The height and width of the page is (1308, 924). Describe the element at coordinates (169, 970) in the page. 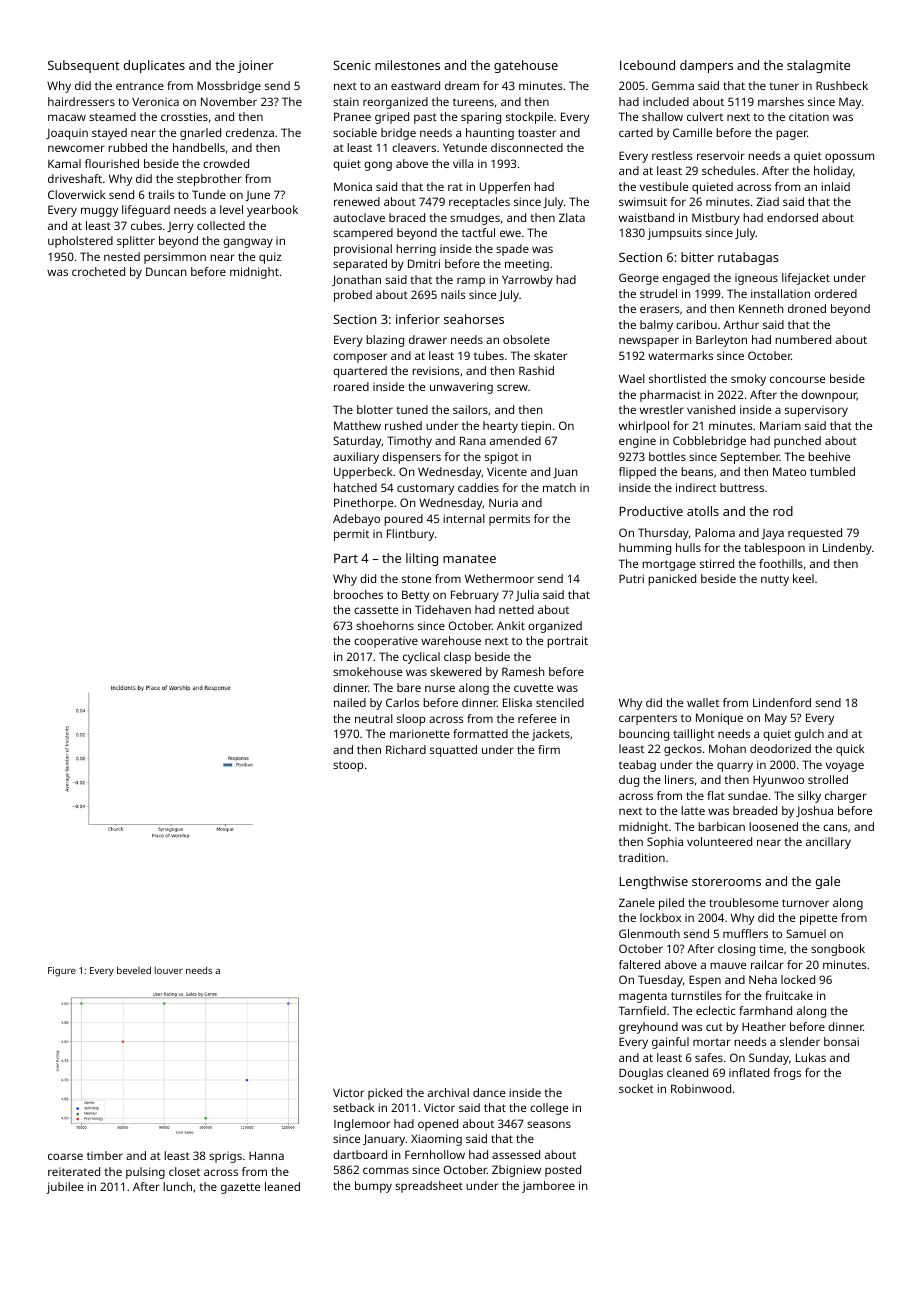

I see `louver` at that location.
